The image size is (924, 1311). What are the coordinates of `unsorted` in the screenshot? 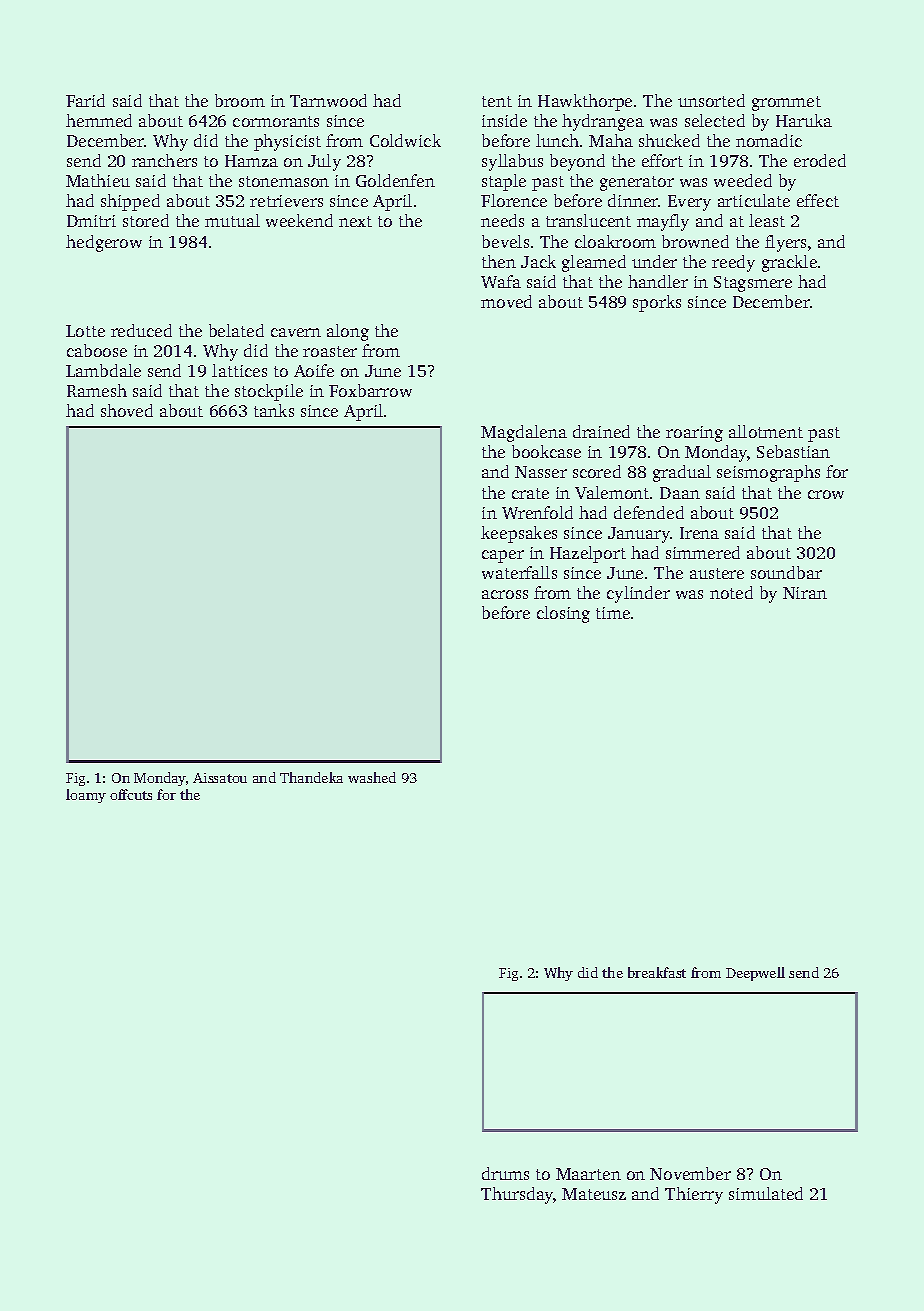 It's located at (711, 100).
